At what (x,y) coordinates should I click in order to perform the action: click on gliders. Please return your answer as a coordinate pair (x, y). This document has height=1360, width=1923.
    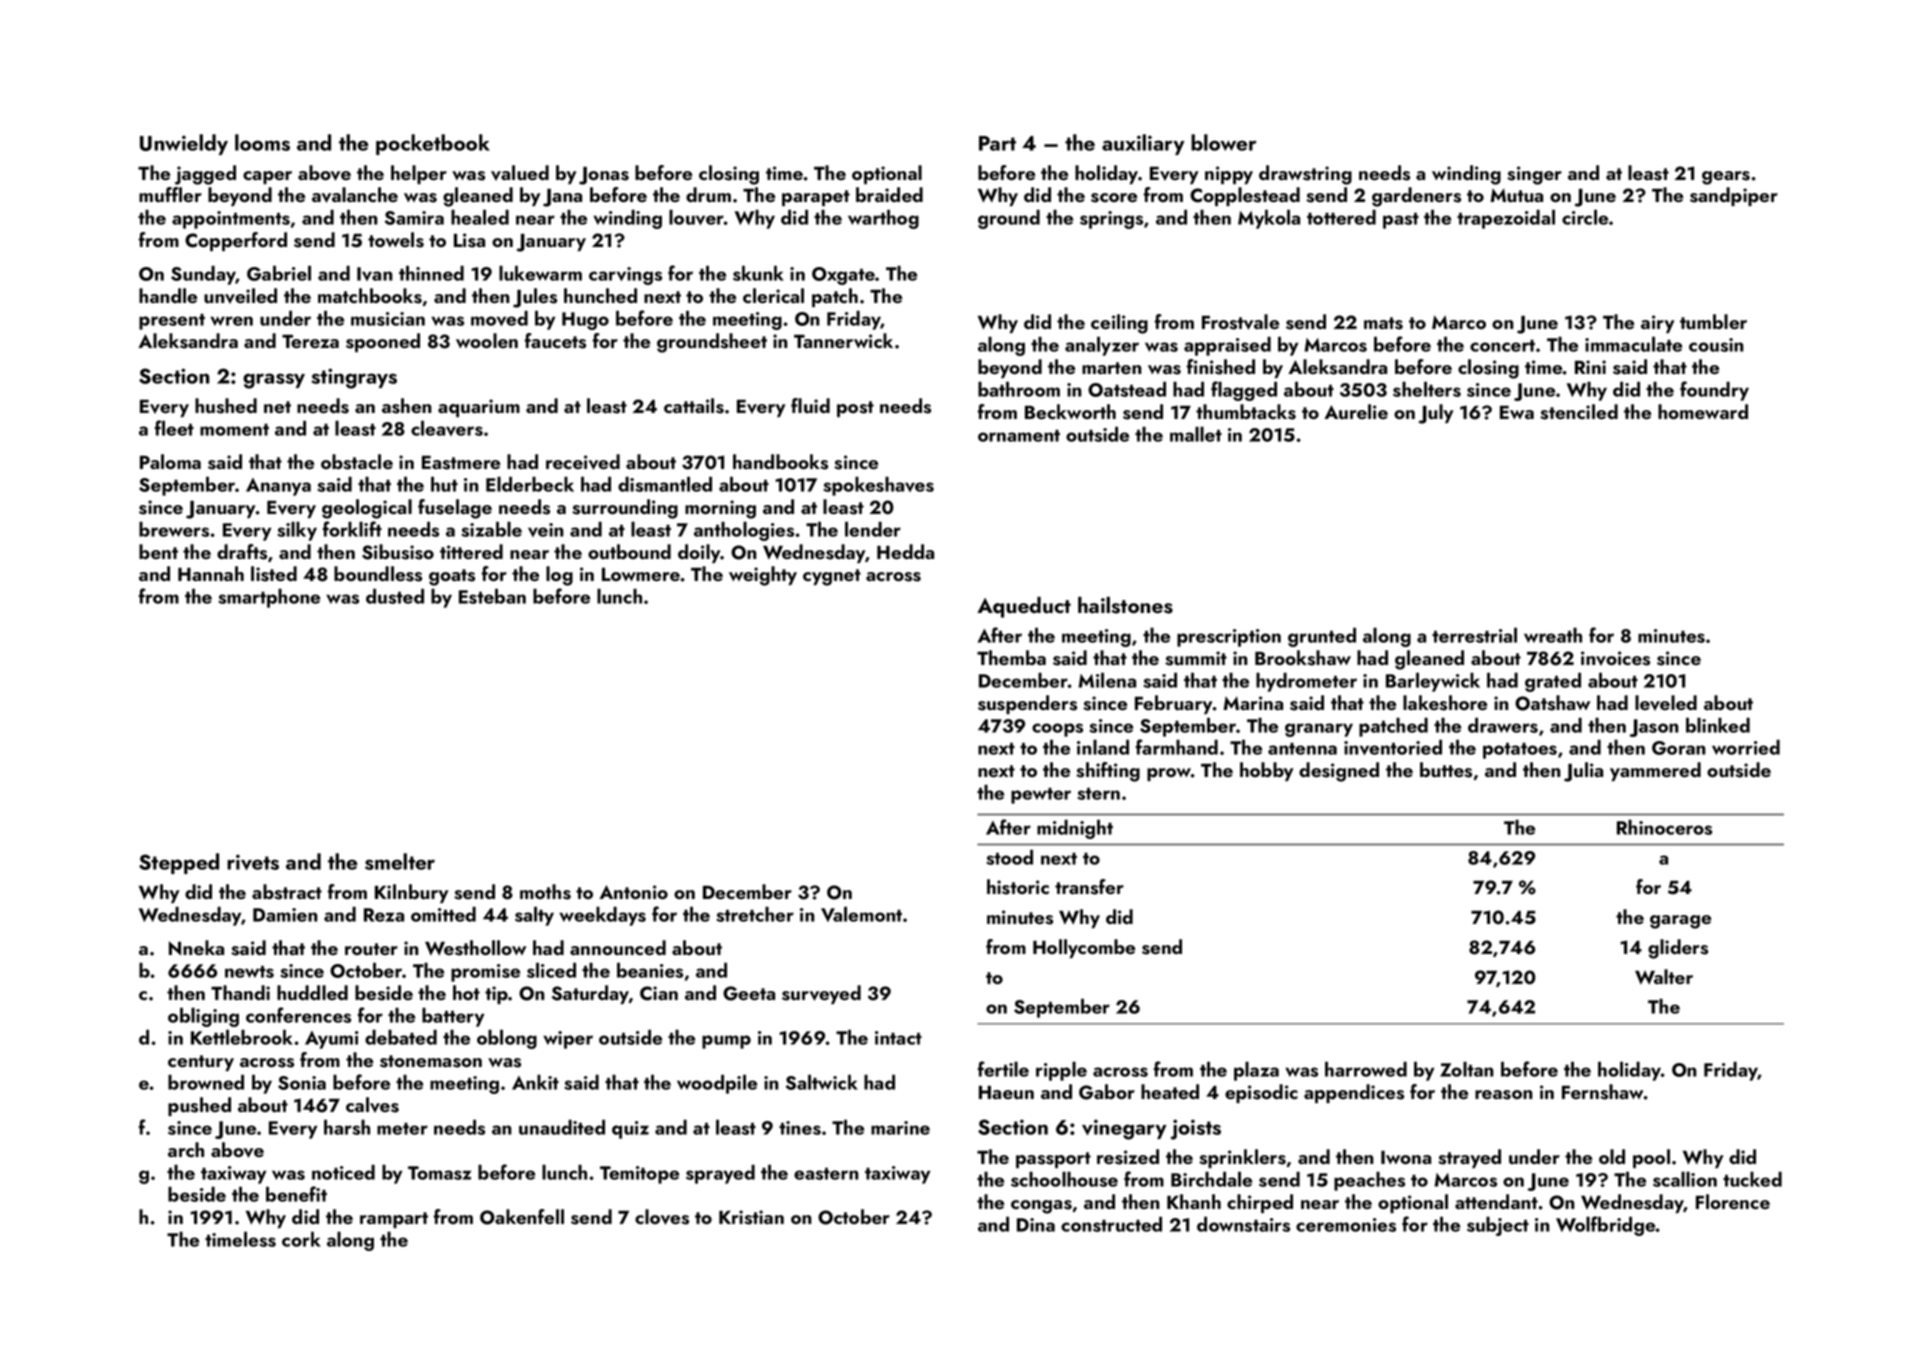
    Looking at the image, I should click on (1678, 949).
